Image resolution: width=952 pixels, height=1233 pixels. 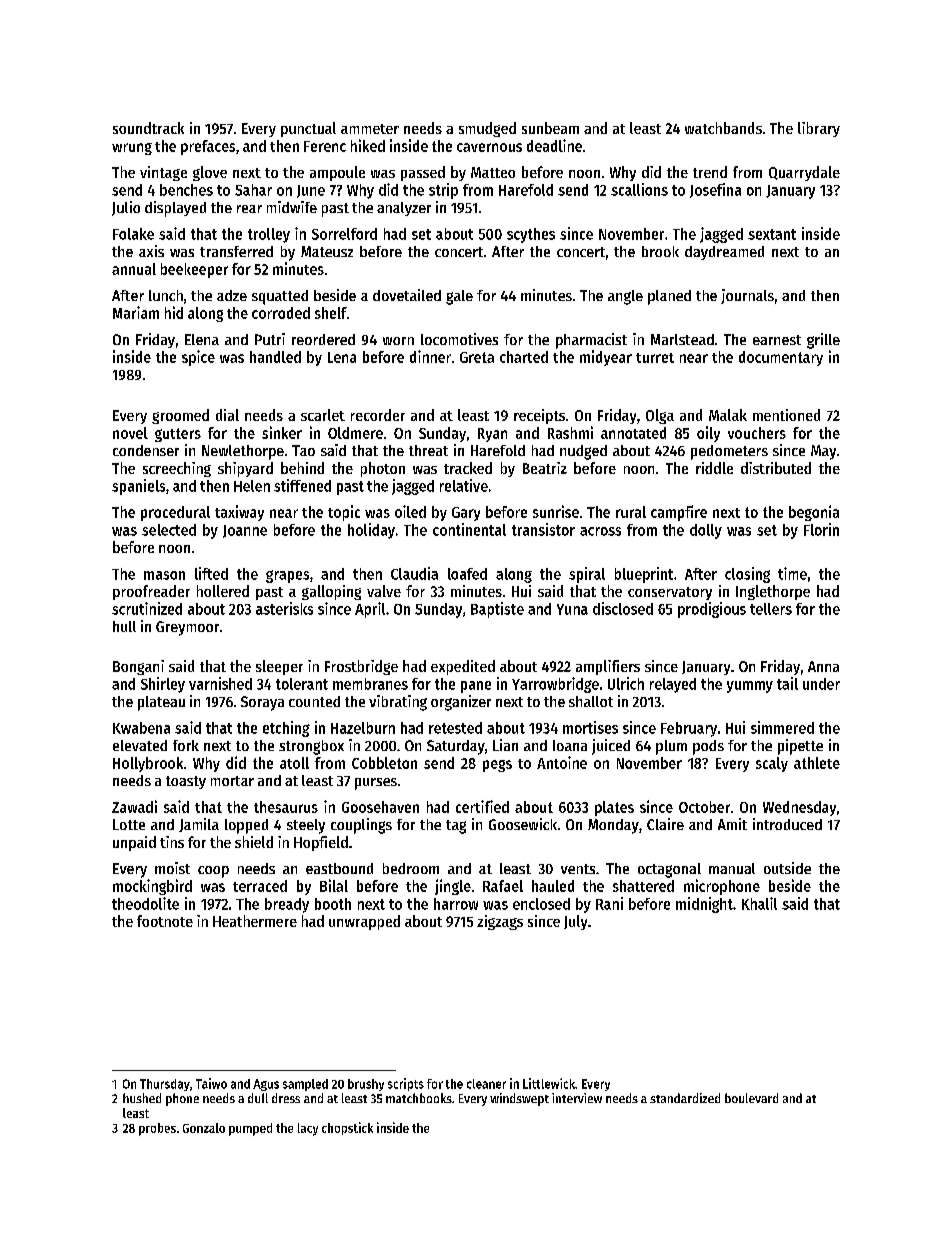 What do you see at coordinates (577, 1098) in the document?
I see `interview` at bounding box center [577, 1098].
